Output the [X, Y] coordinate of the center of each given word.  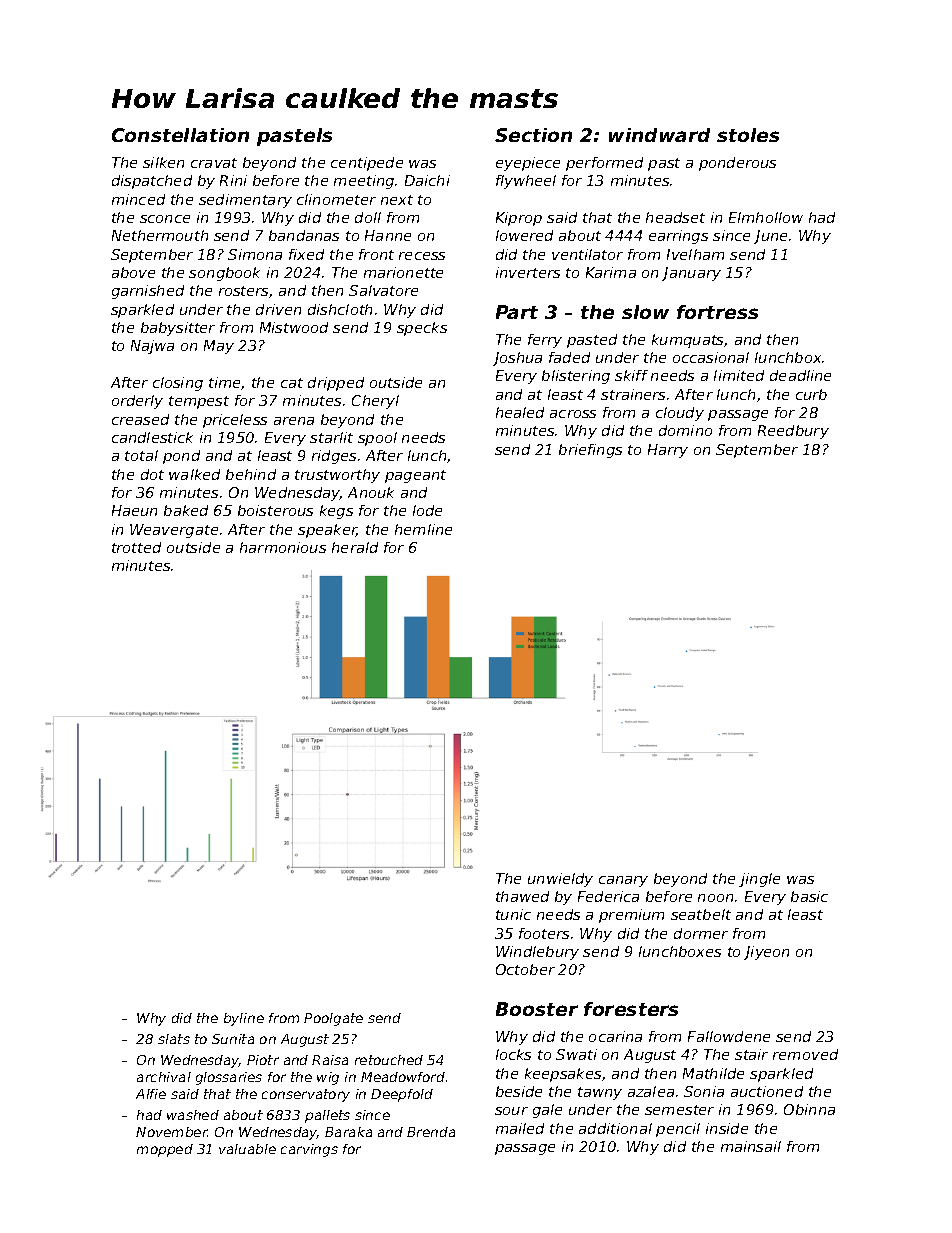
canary [623, 881]
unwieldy [560, 880]
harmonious [283, 547]
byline [244, 1019]
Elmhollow [766, 217]
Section [533, 135]
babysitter [178, 329]
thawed [522, 896]
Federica [608, 896]
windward [659, 135]
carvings [309, 1150]
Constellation [180, 135]
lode [427, 510]
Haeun [134, 510]
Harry [668, 451]
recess [422, 256]
